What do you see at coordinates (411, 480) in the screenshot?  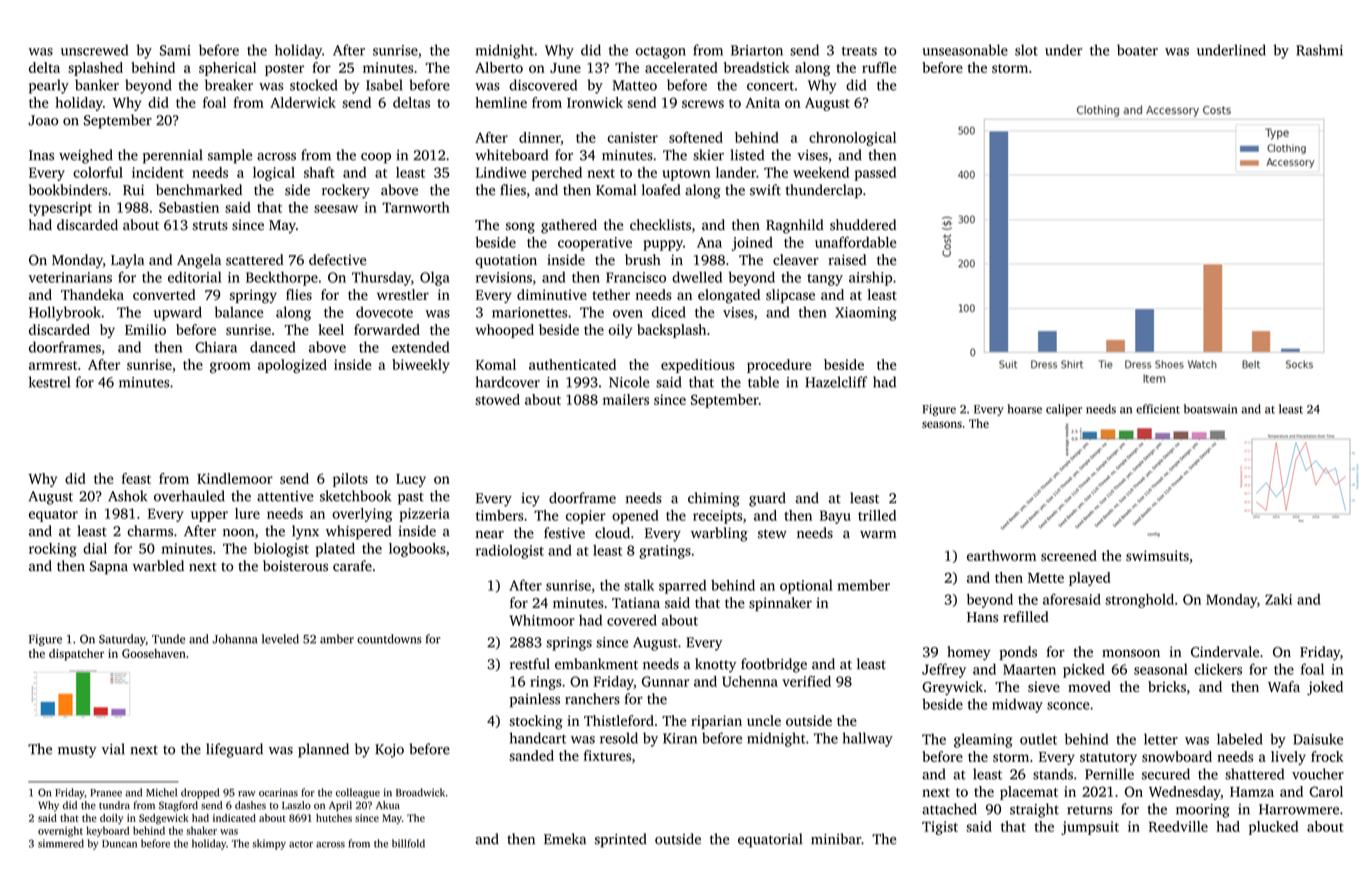 I see `Lucy` at bounding box center [411, 480].
